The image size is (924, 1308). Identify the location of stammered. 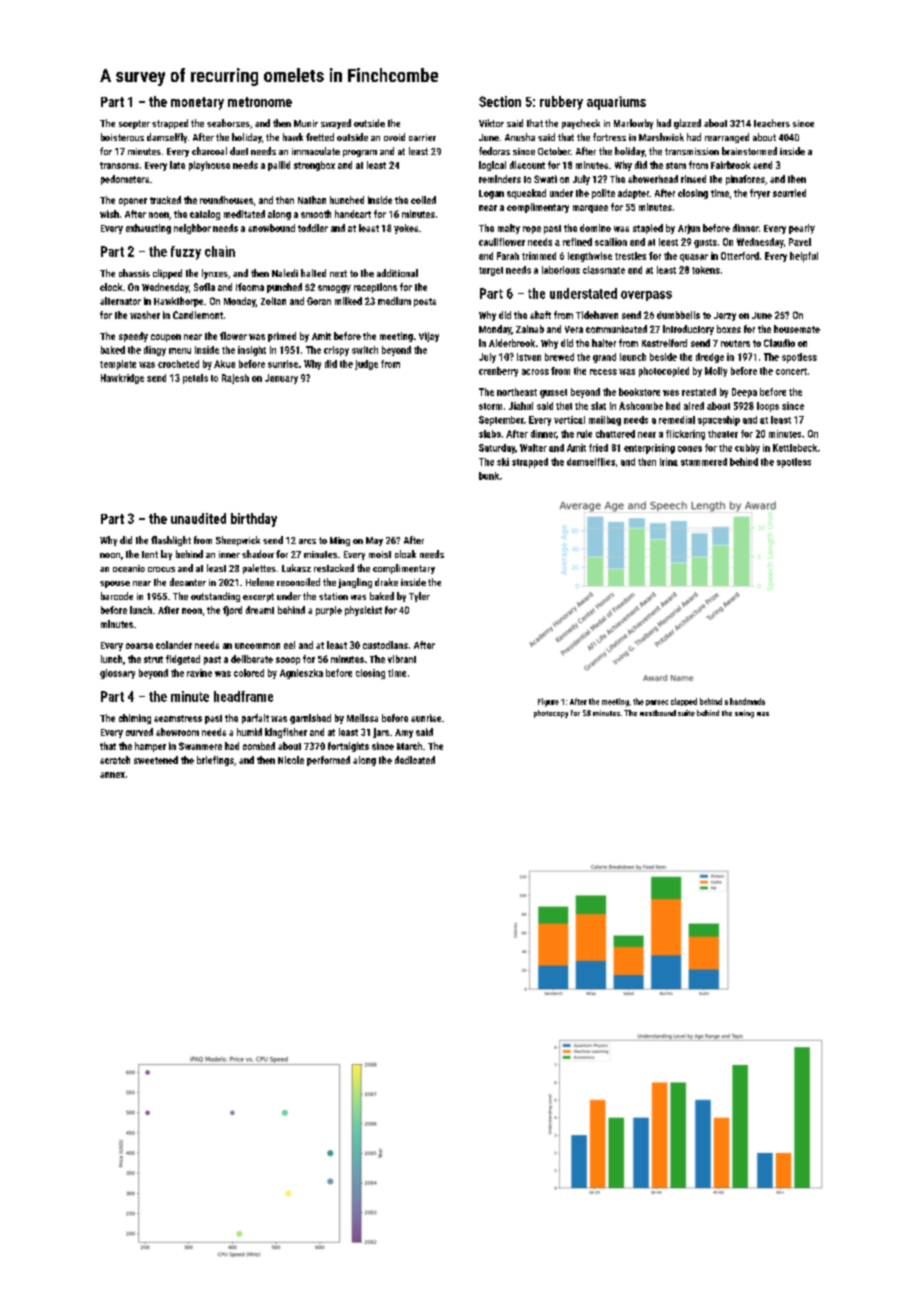
(704, 462).
